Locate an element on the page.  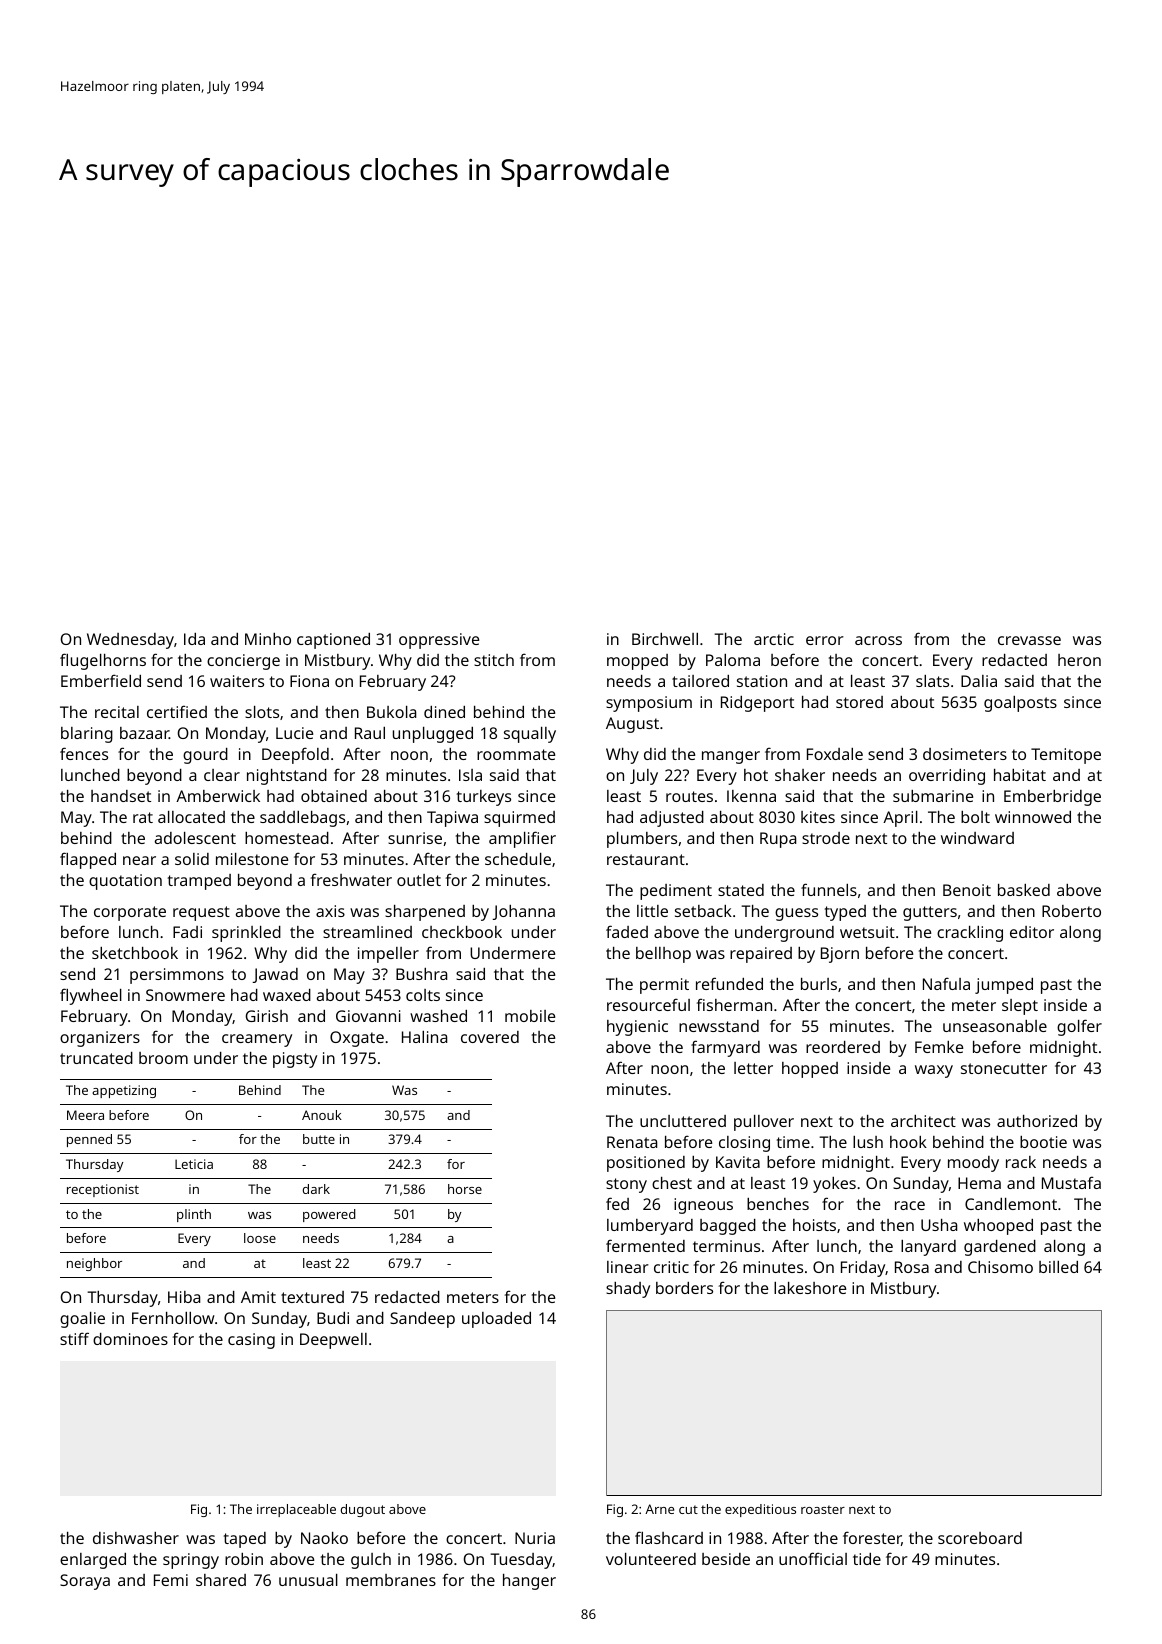
Raul is located at coordinates (370, 733).
